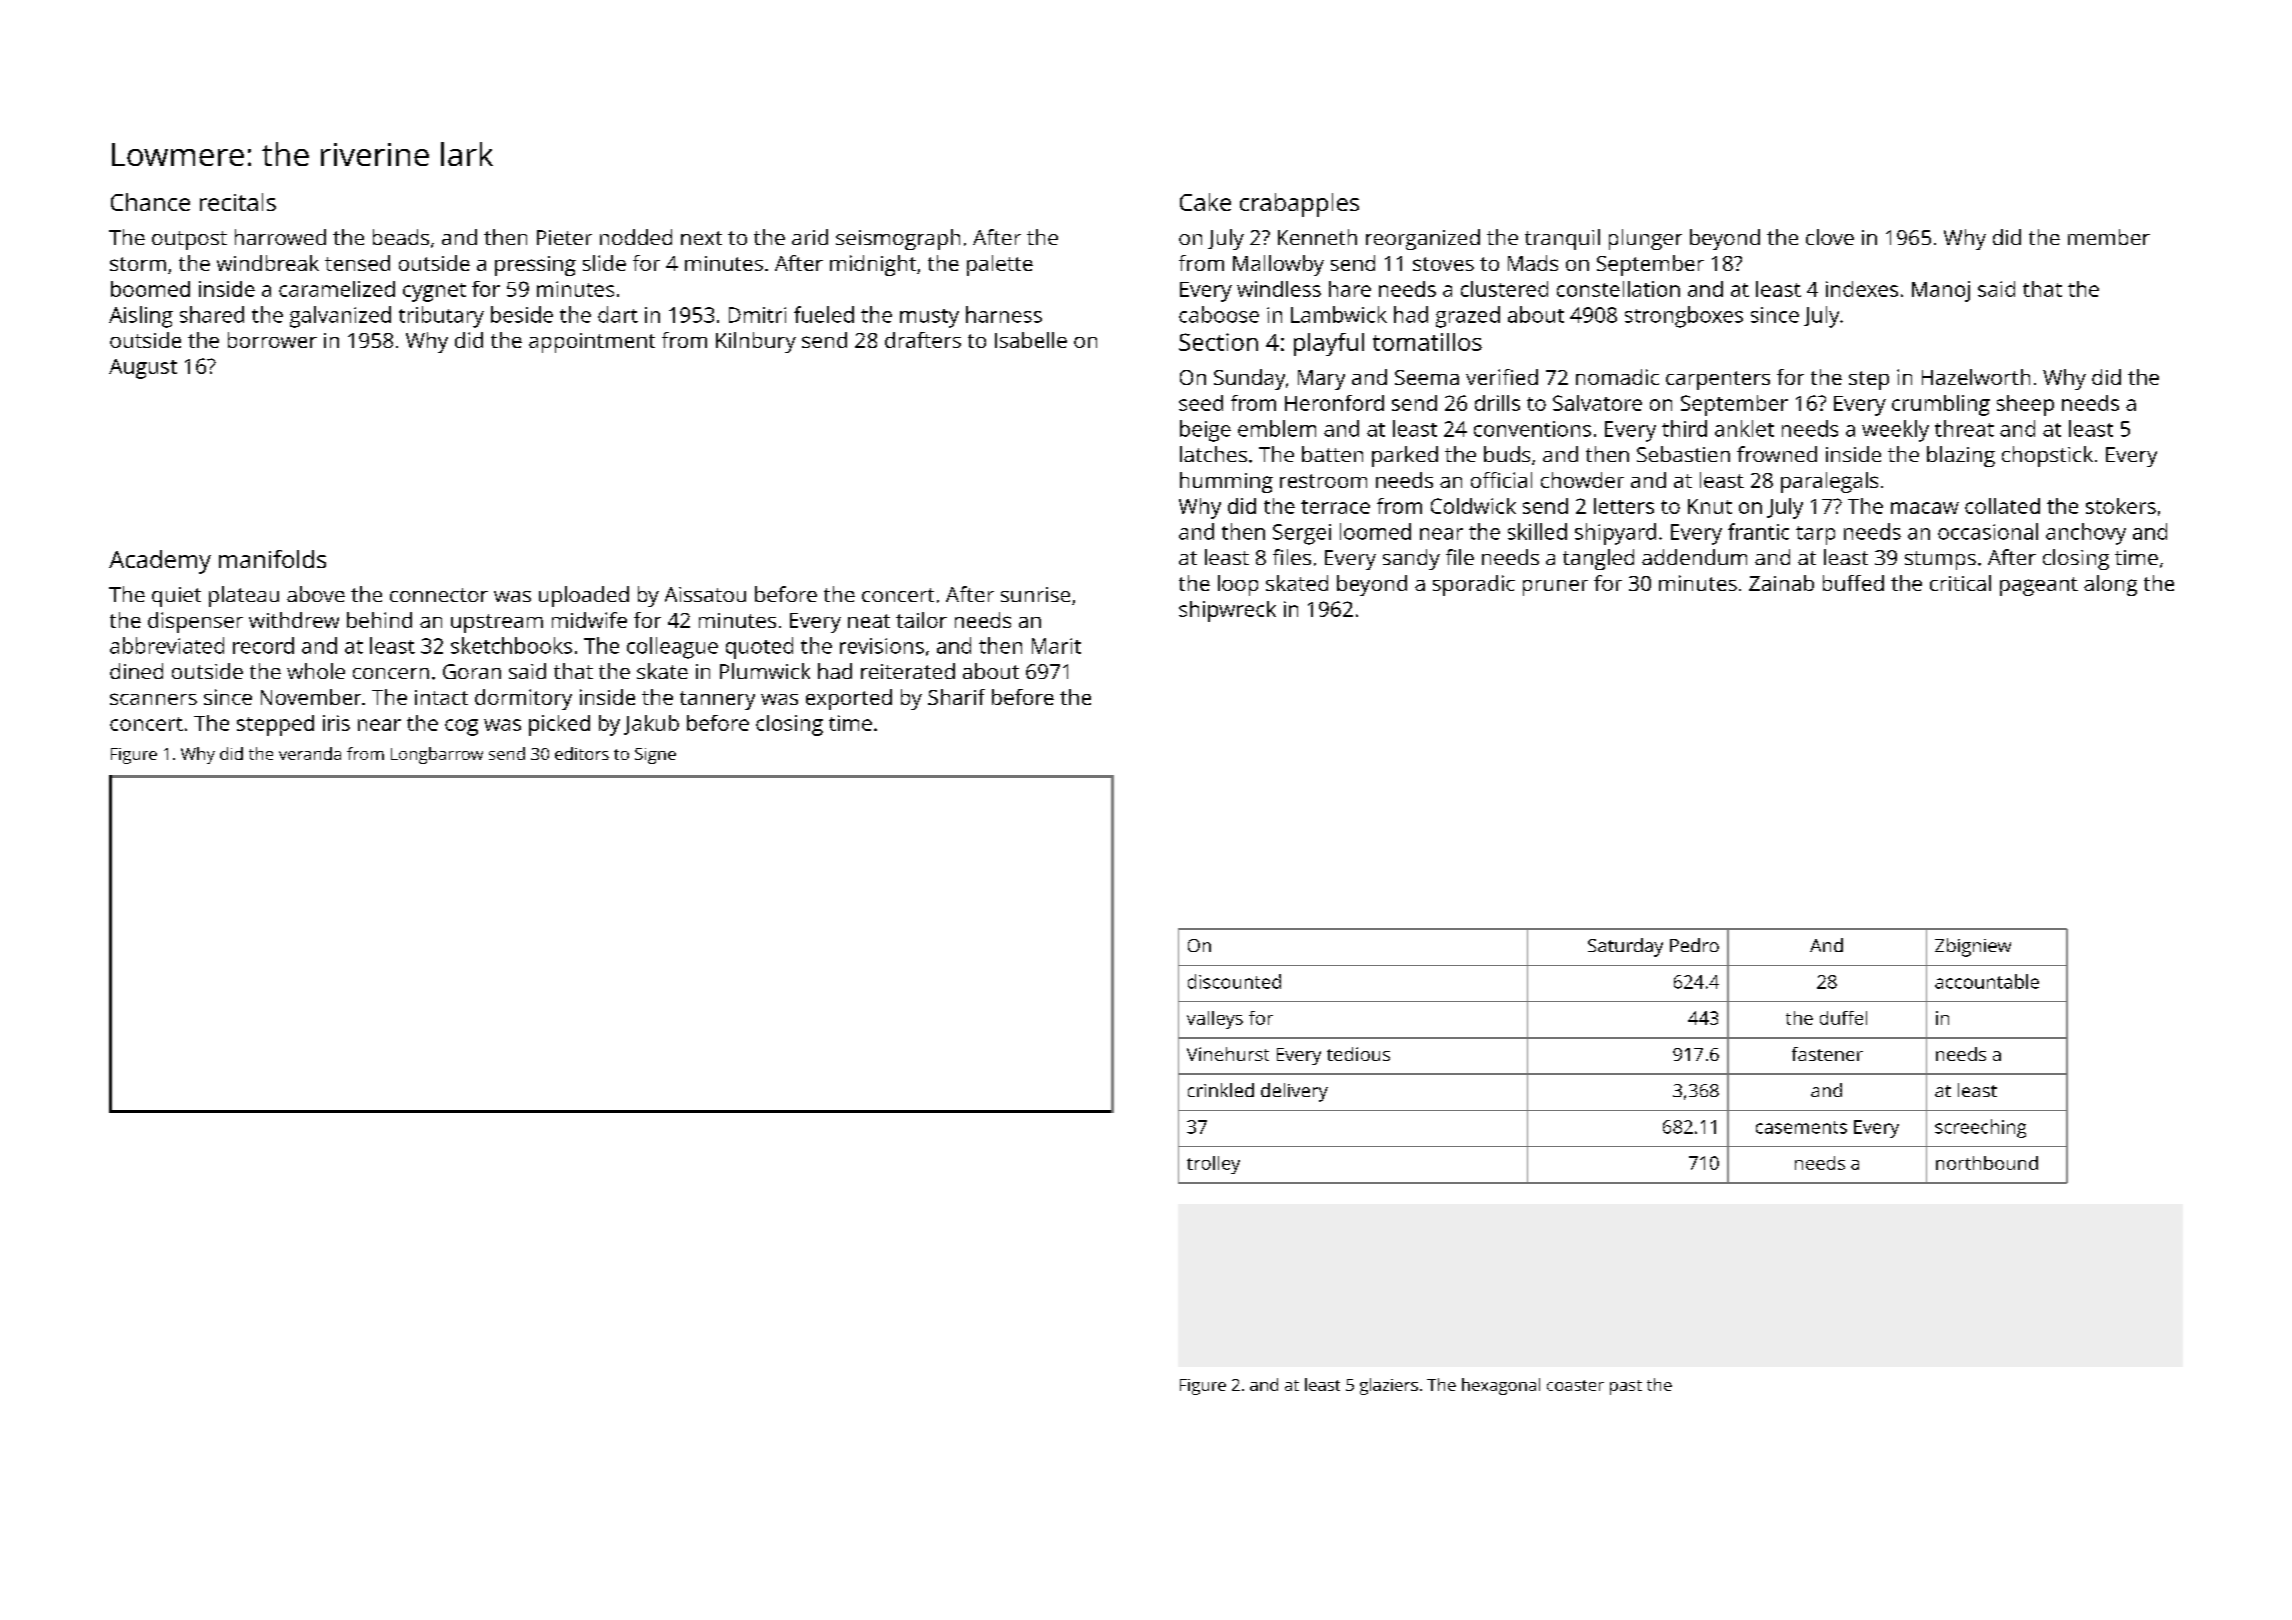  Describe the element at coordinates (1234, 981) in the screenshot. I see `discounted` at that location.
